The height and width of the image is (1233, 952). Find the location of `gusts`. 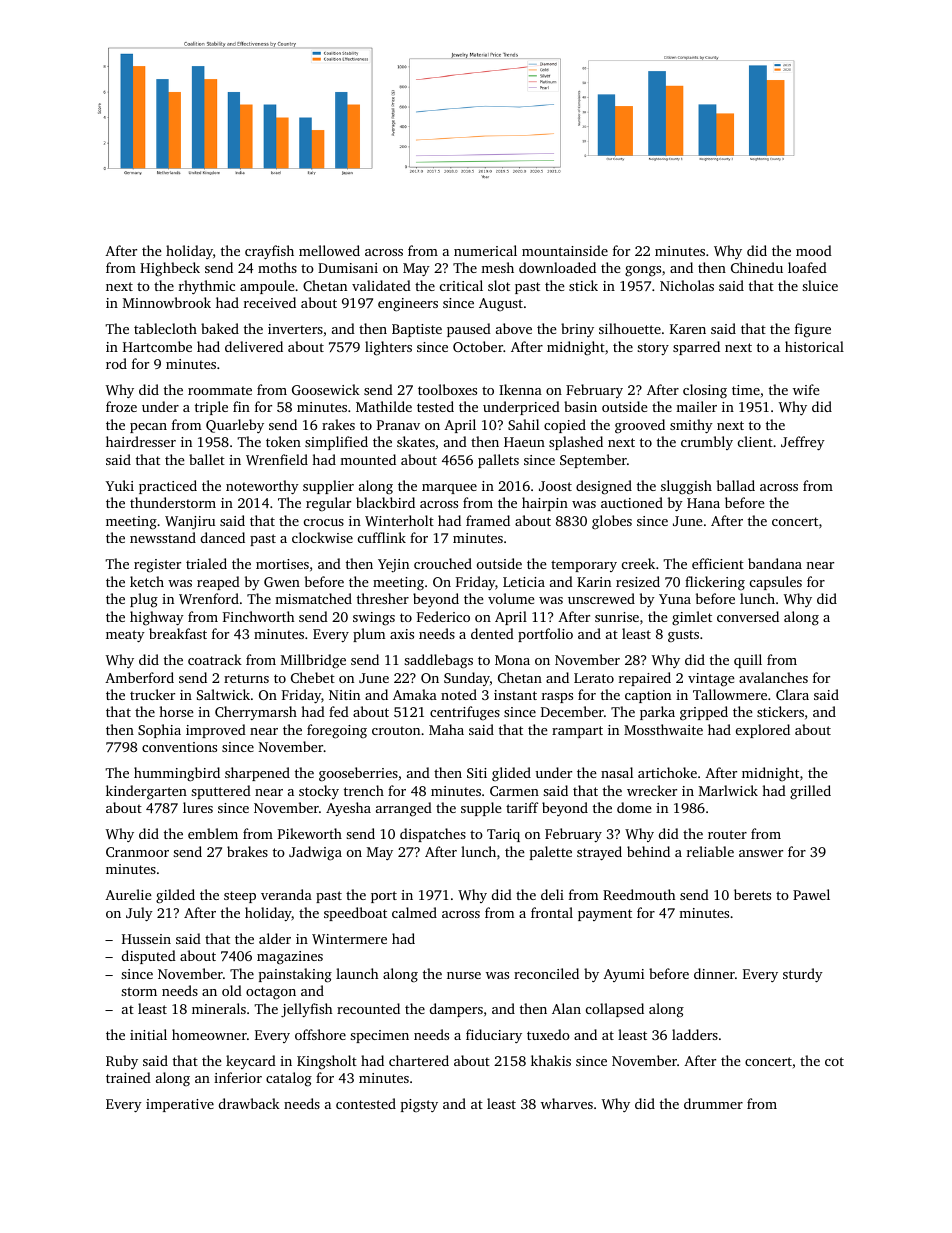

gusts is located at coordinates (683, 636).
